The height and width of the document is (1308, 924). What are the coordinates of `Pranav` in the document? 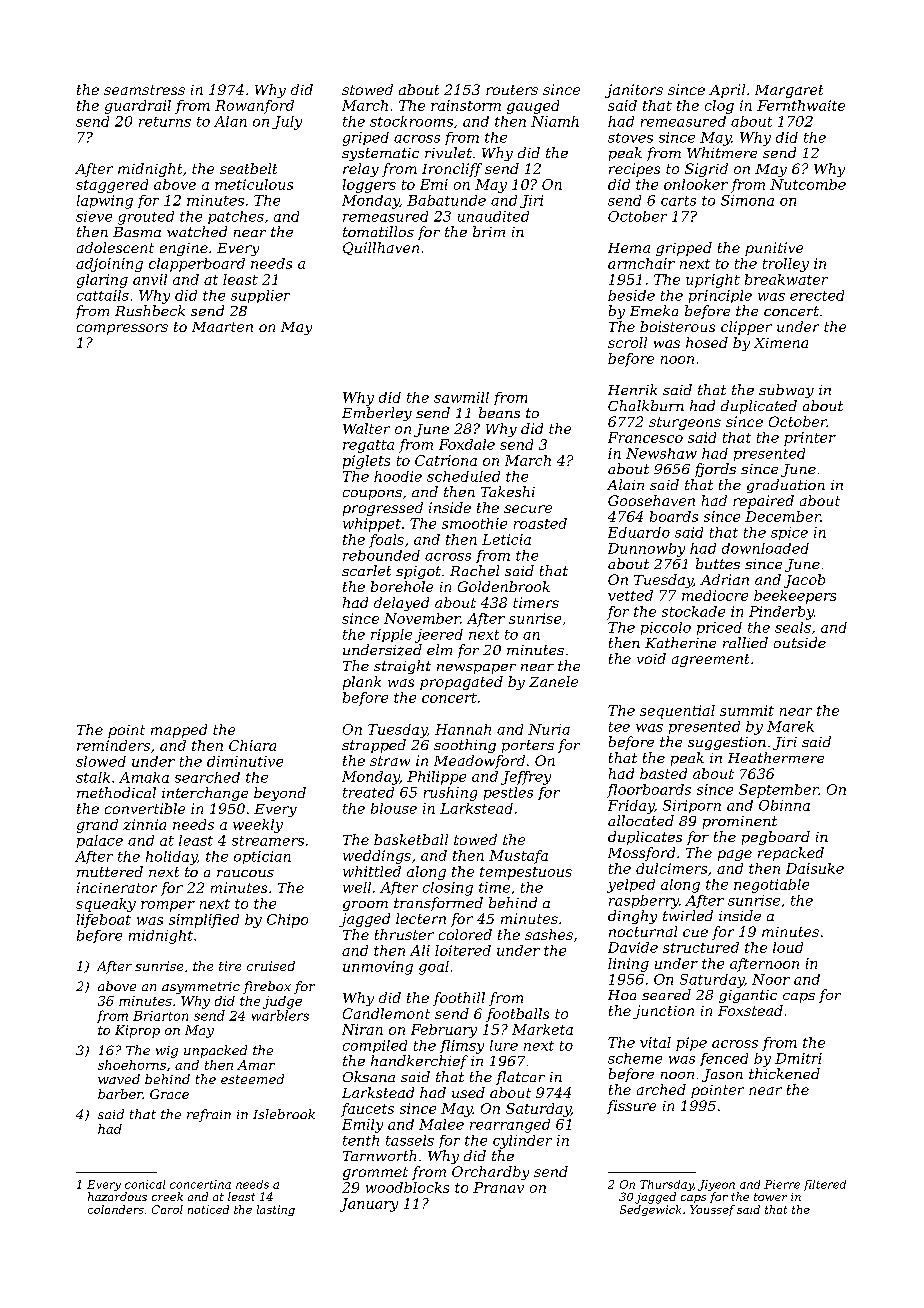 It's located at (498, 1187).
